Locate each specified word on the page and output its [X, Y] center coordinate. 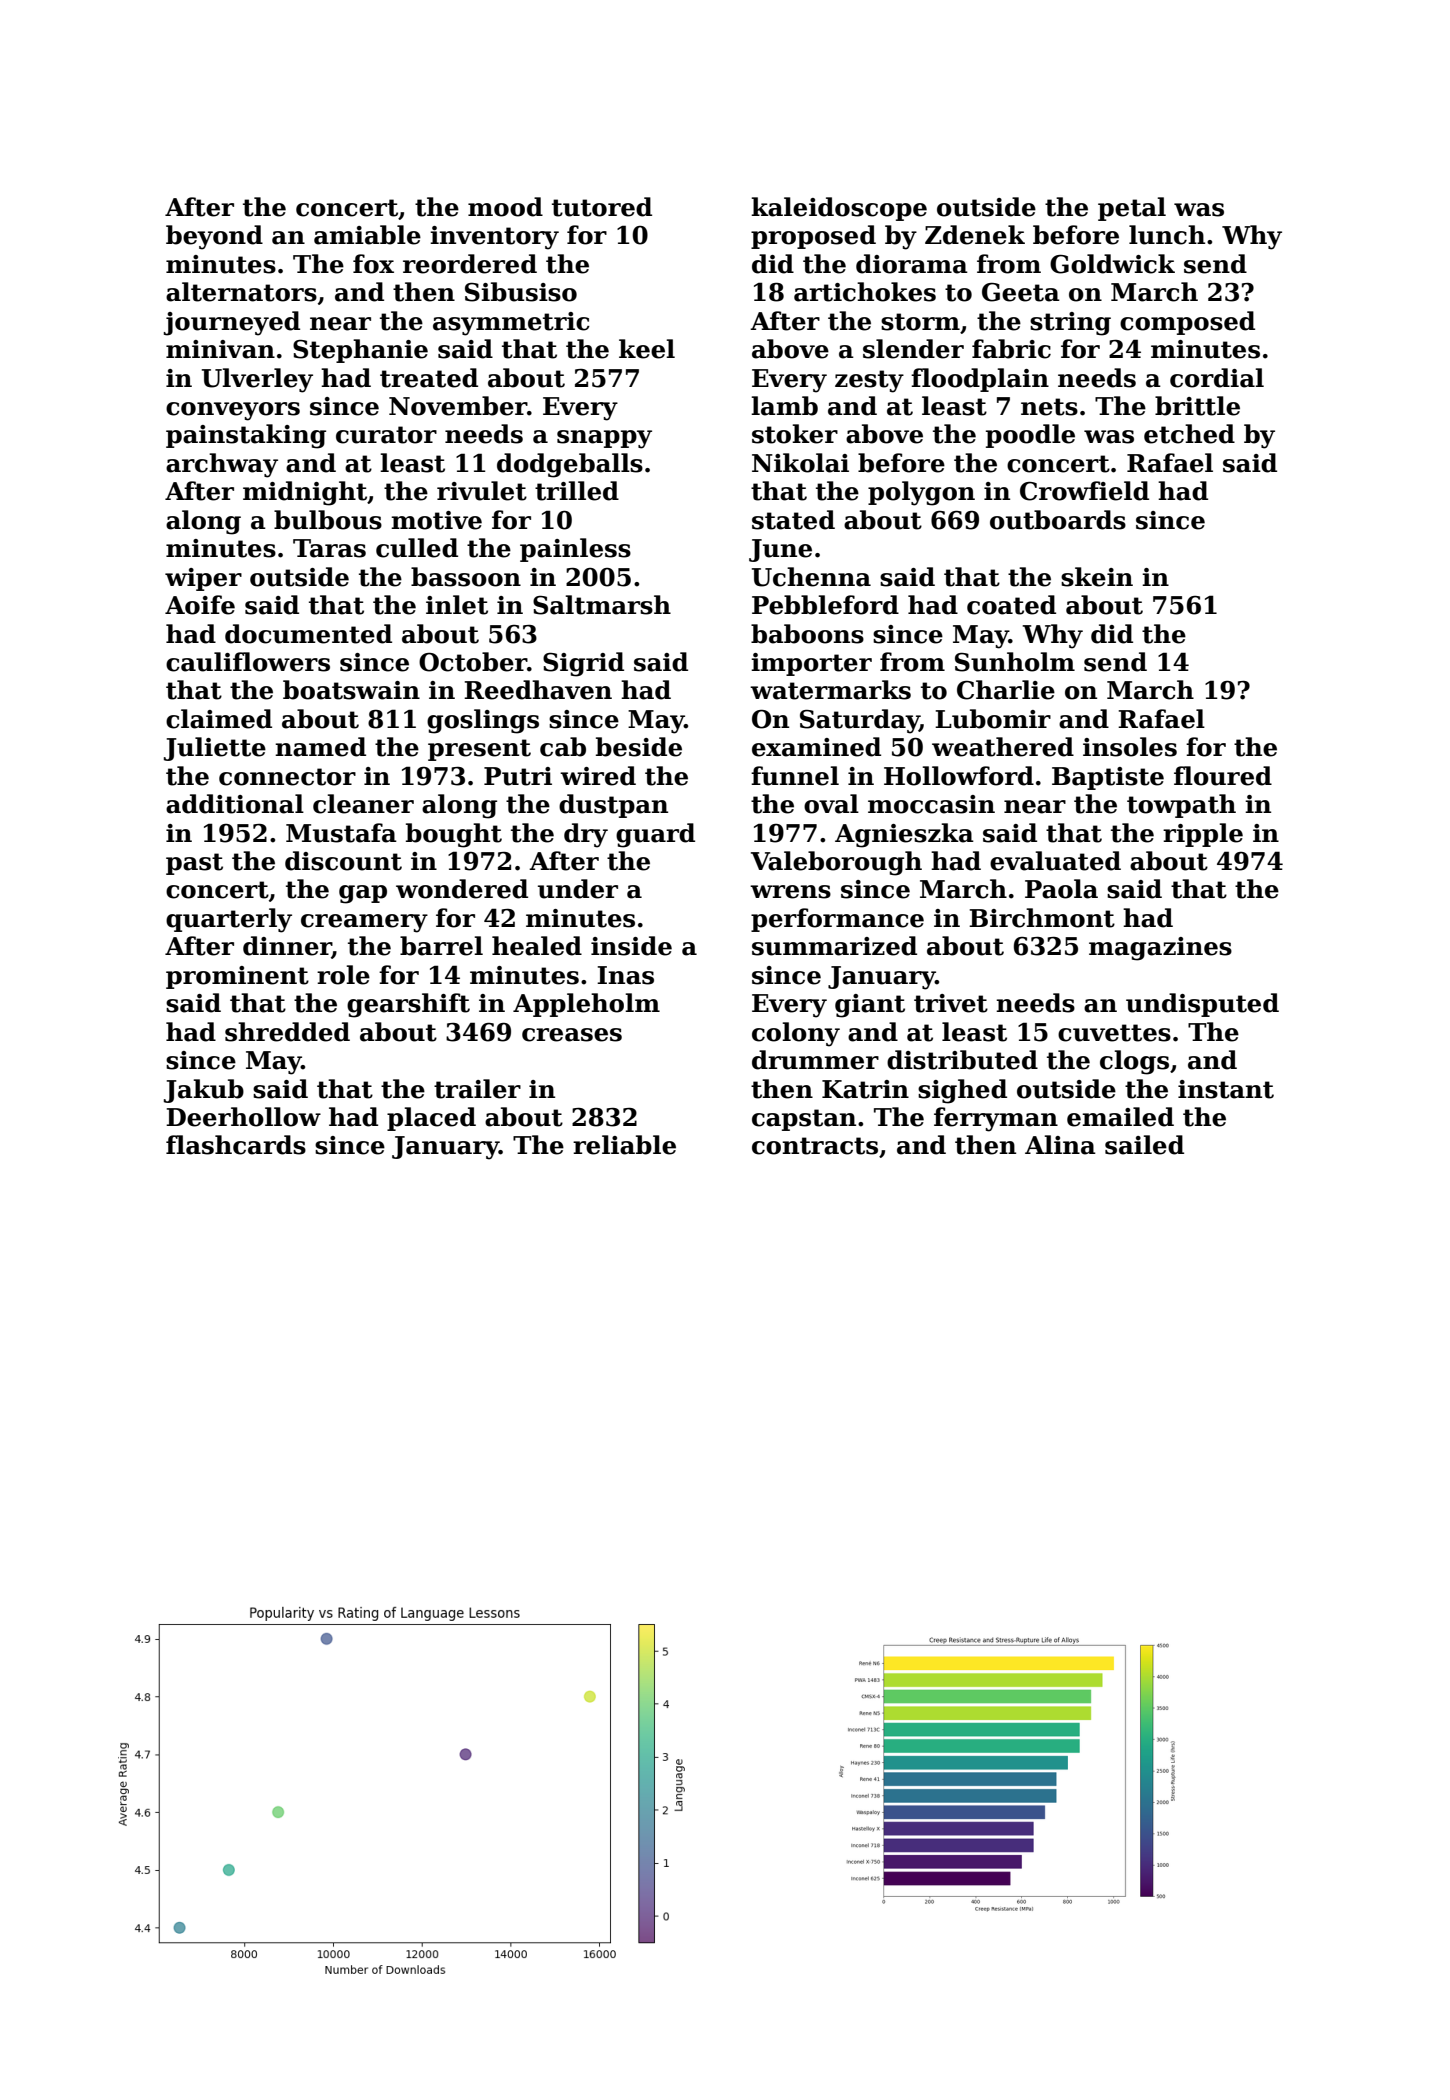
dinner [287, 947]
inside [631, 946]
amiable [367, 235]
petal [1132, 209]
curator [386, 435]
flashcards [236, 1145]
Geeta [1021, 292]
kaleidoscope [839, 209]
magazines [1160, 949]
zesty [869, 381]
